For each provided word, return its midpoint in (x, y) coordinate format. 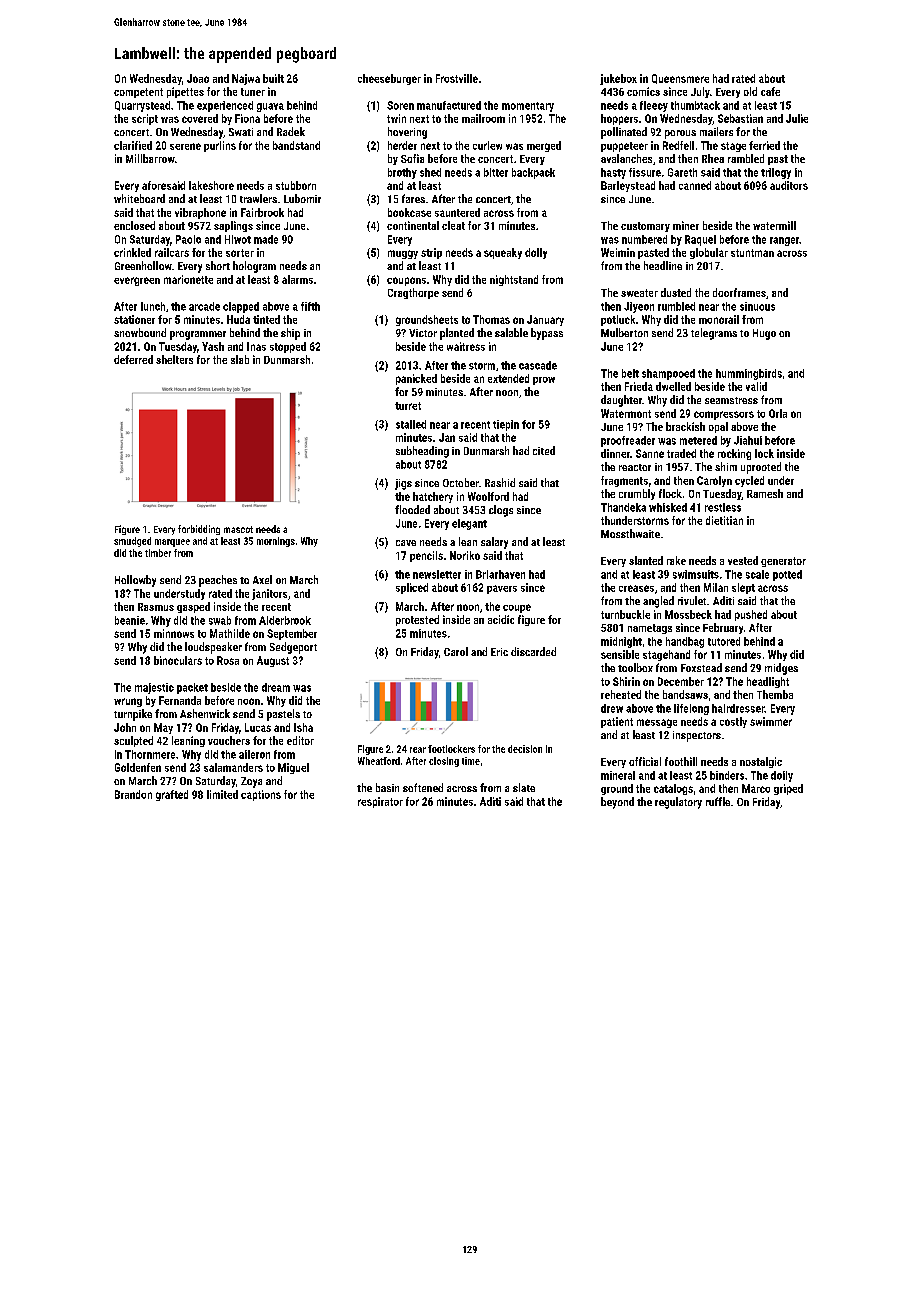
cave (406, 543)
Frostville (457, 78)
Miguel (293, 768)
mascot (238, 529)
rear (418, 750)
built (273, 78)
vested (743, 560)
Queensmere (680, 79)
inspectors (697, 736)
